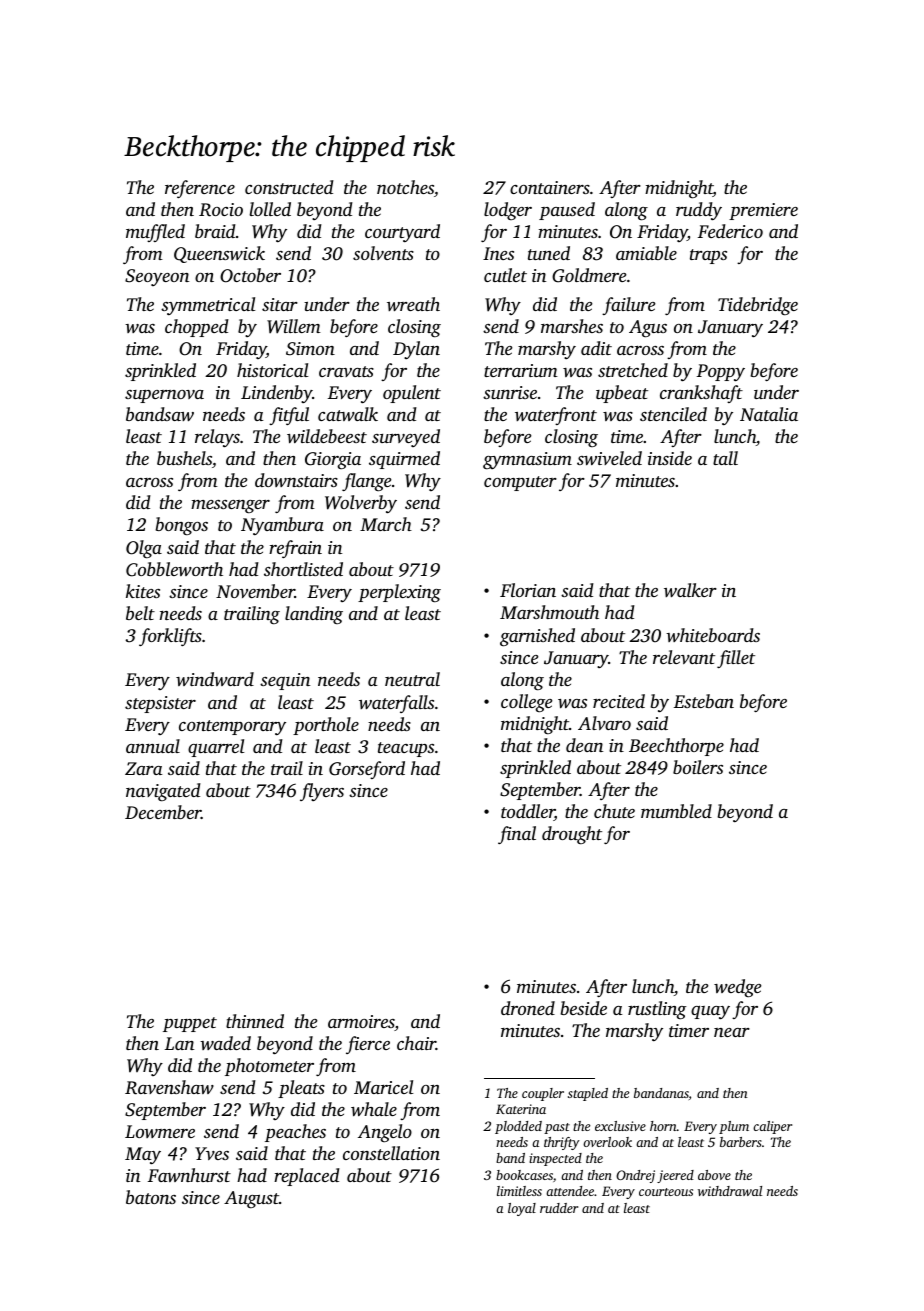 The width and height of the screenshot is (924, 1311). I want to click on rudder, so click(559, 1208).
